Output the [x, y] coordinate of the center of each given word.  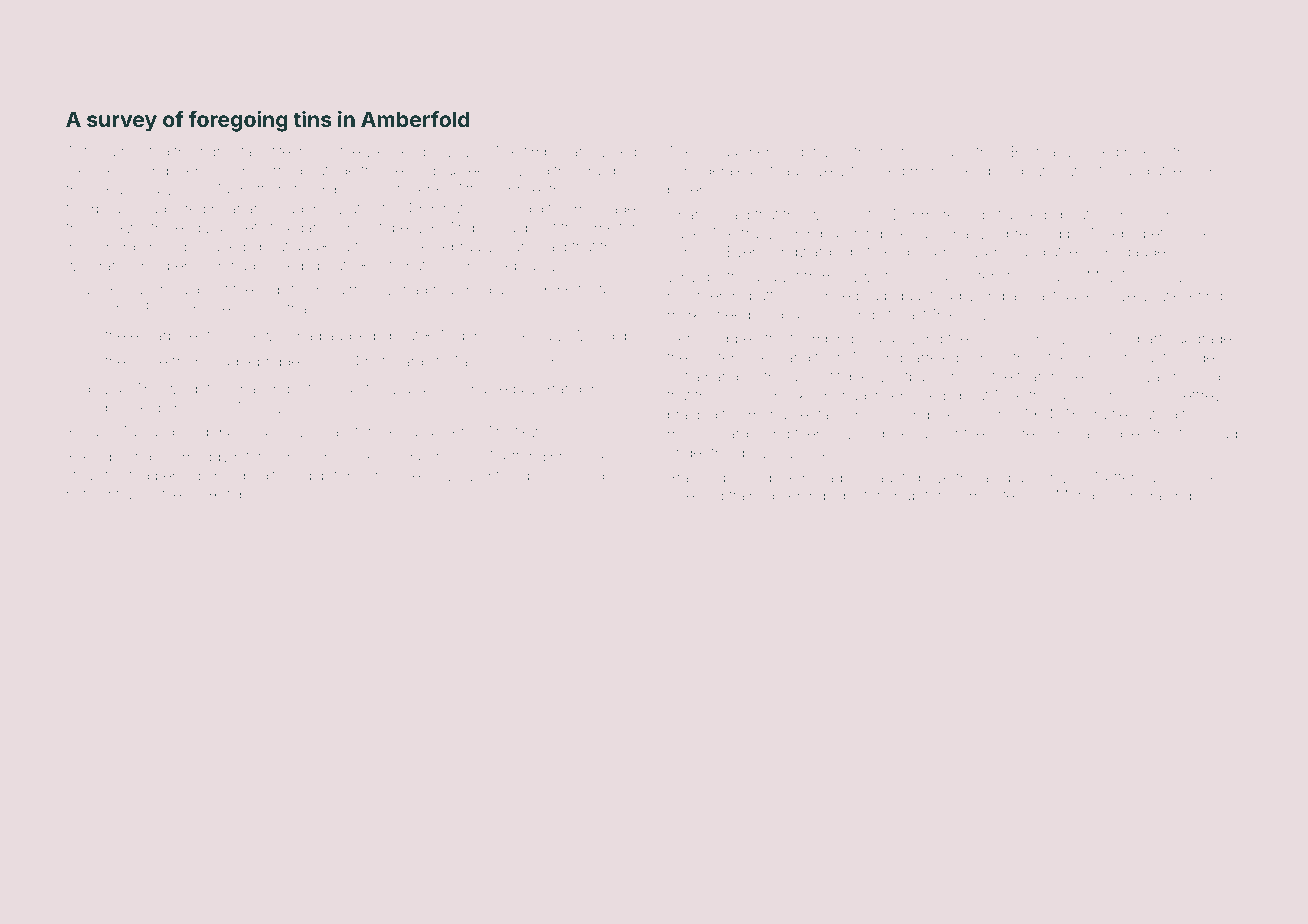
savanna [941, 234]
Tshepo [1113, 235]
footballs [605, 289]
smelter [611, 227]
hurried [279, 170]
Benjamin [136, 291]
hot [76, 494]
